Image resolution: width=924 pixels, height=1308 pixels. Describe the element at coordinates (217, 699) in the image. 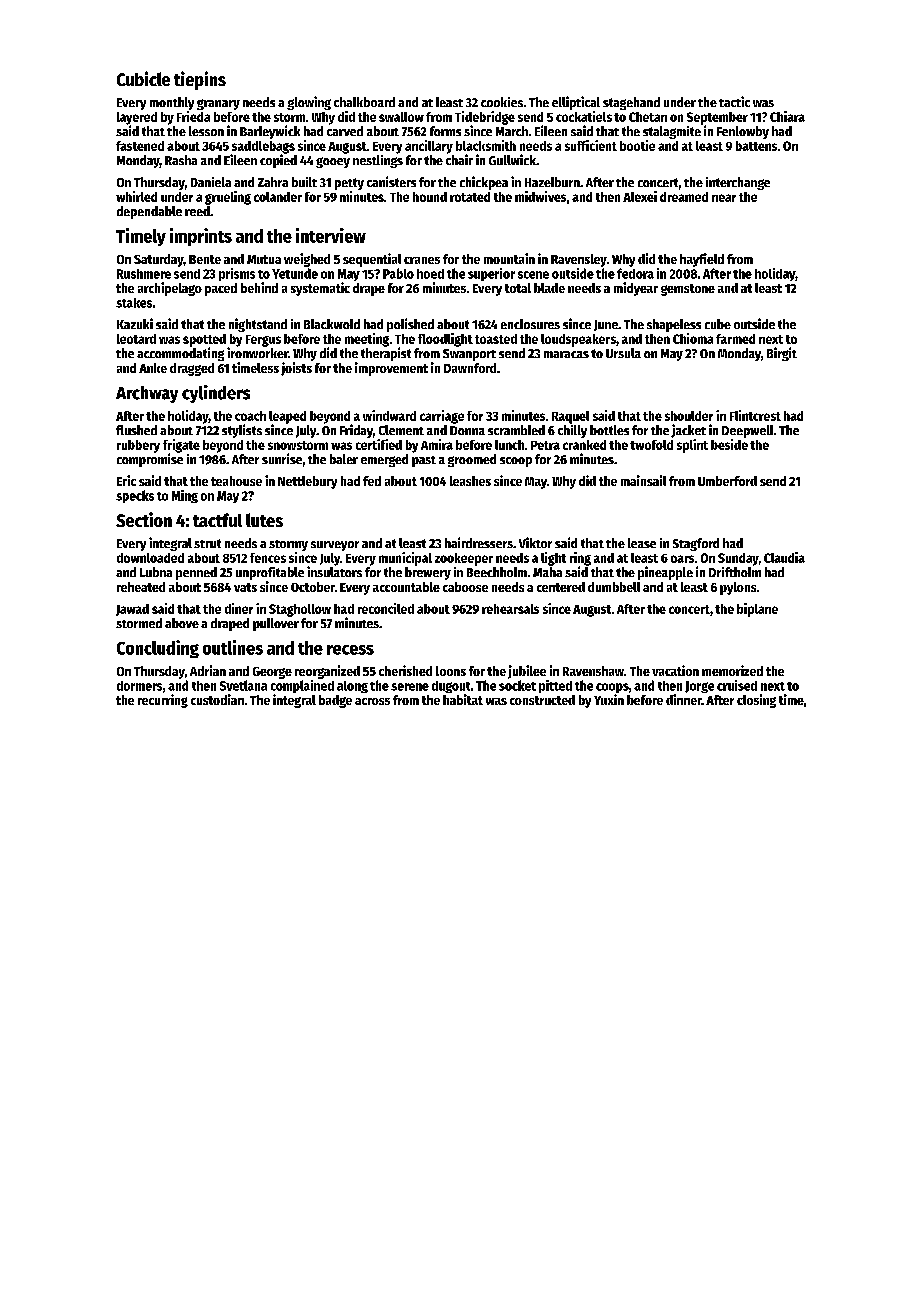

I see `custodian` at that location.
